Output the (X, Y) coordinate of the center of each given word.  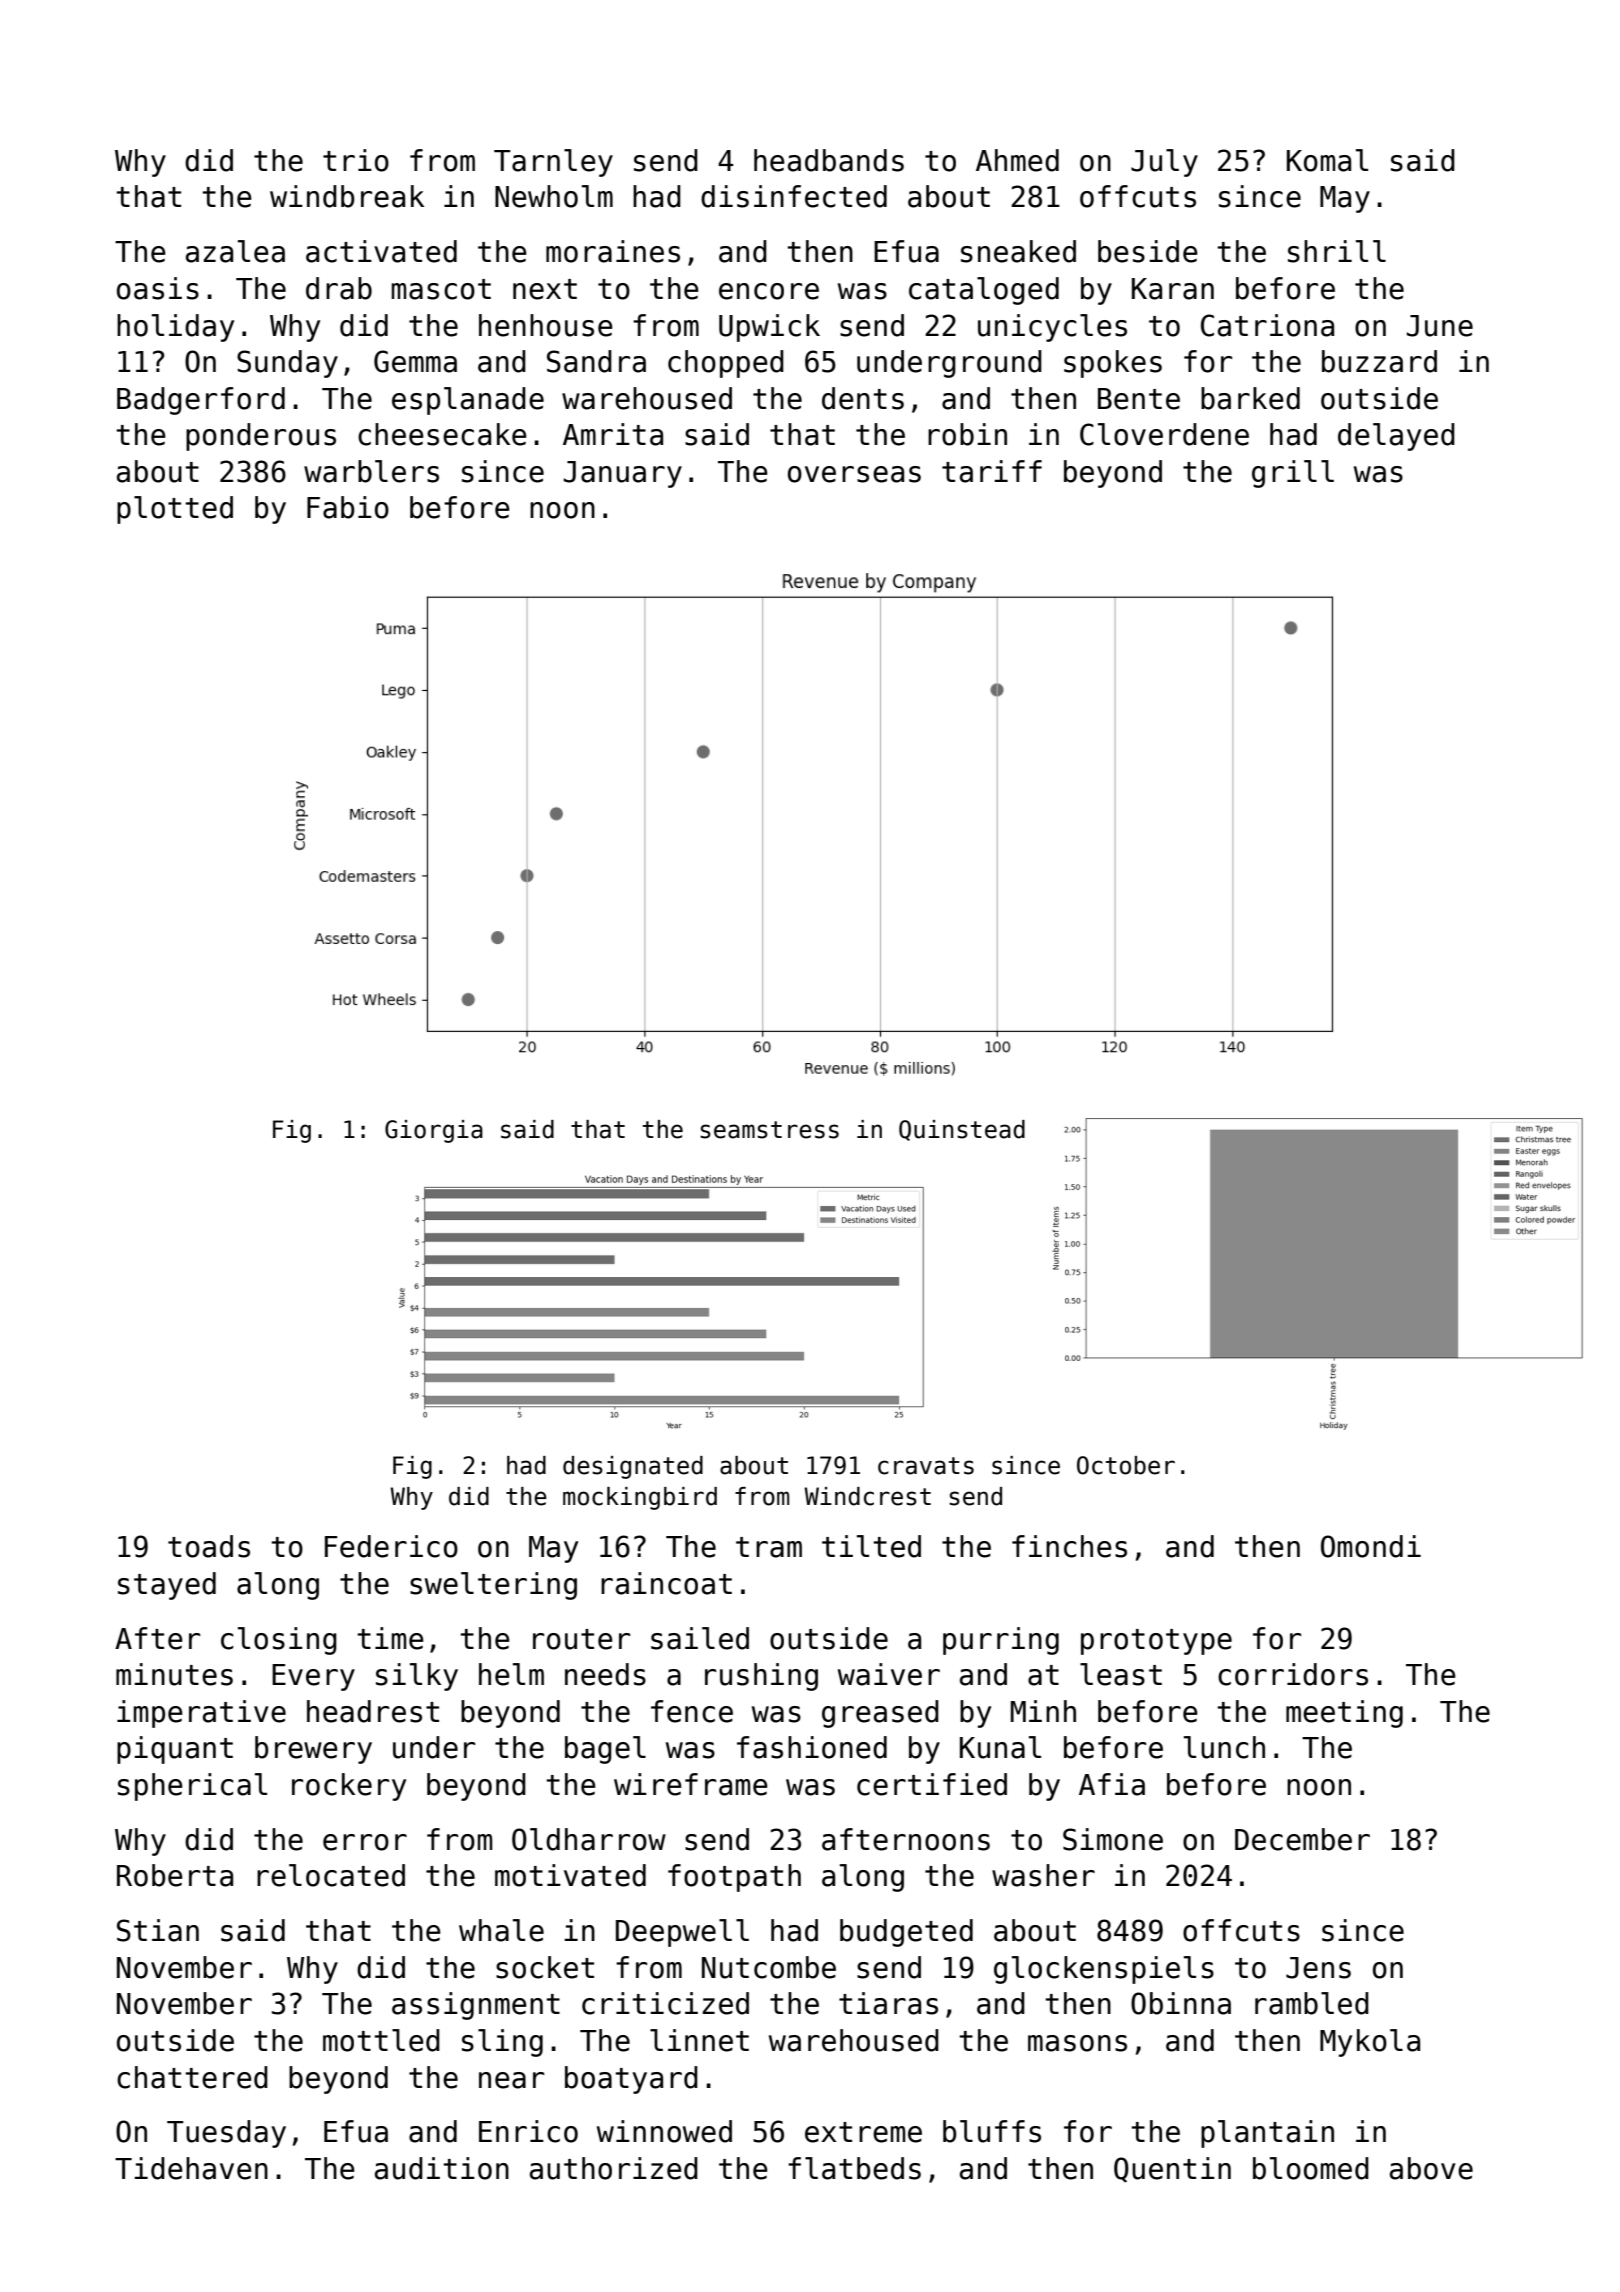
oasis (158, 288)
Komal (1327, 160)
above (1431, 2168)
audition (442, 2168)
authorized (614, 2168)
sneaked (1018, 251)
